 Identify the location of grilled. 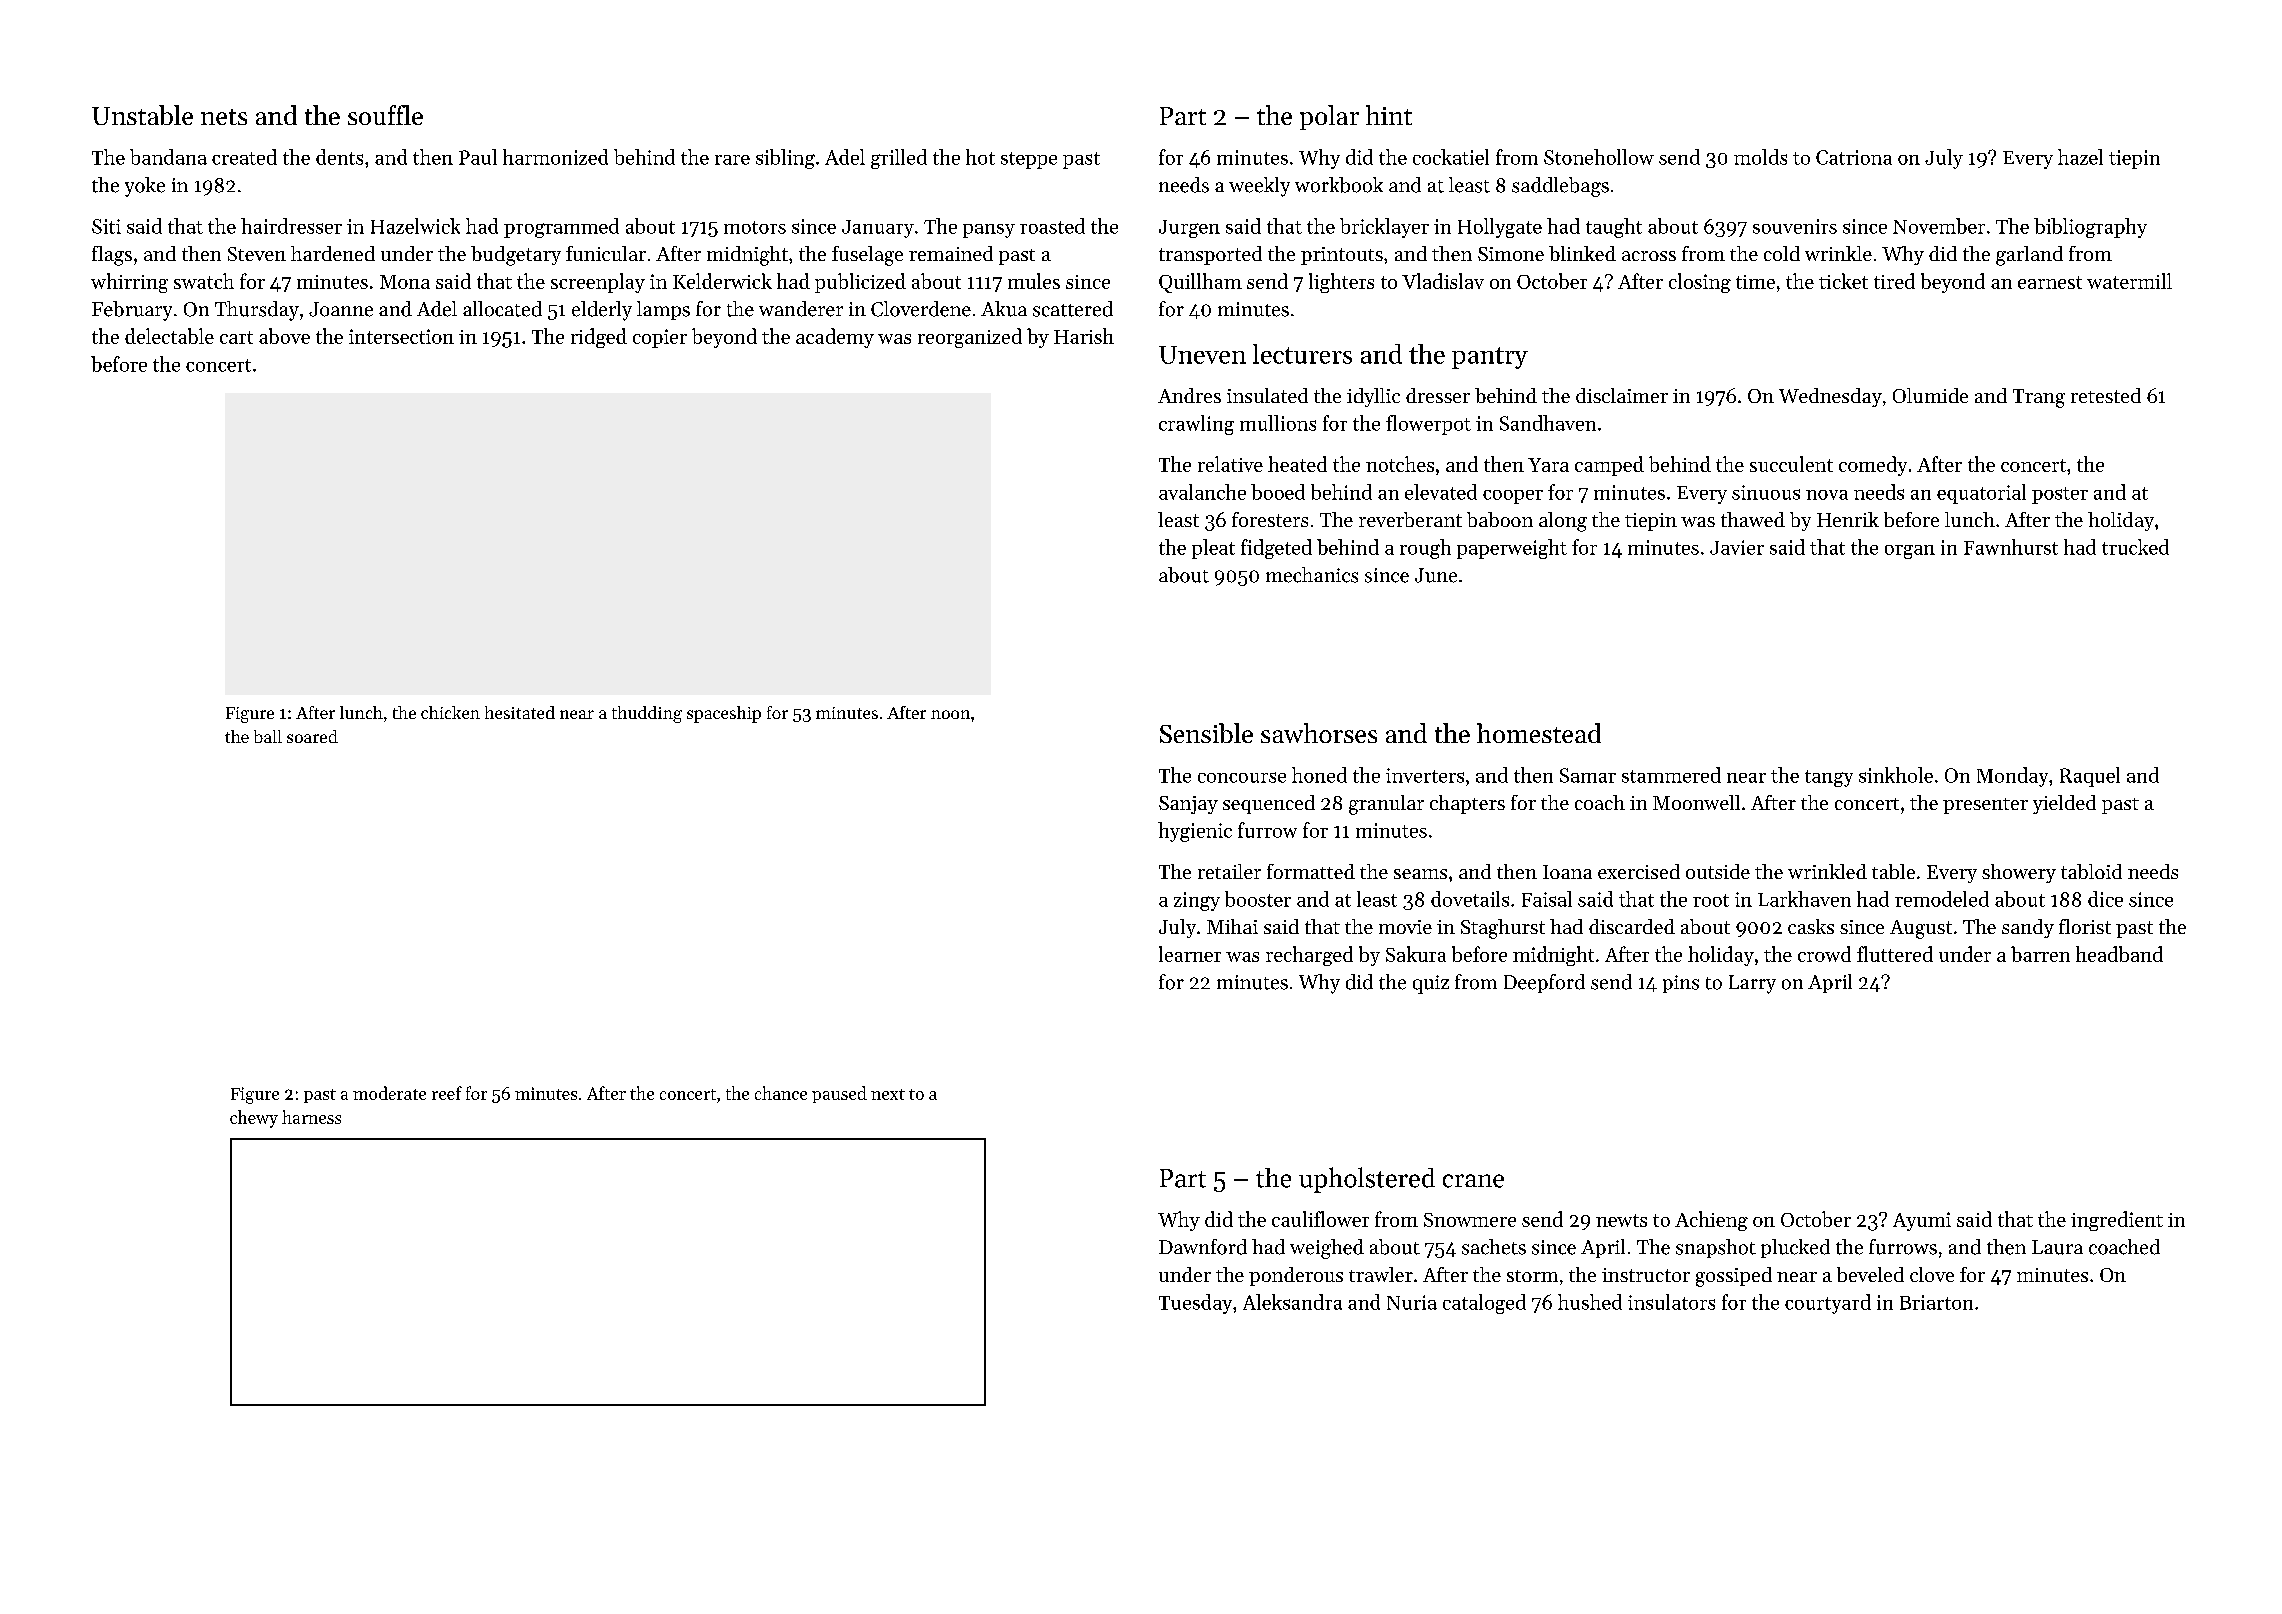
(899, 159).
